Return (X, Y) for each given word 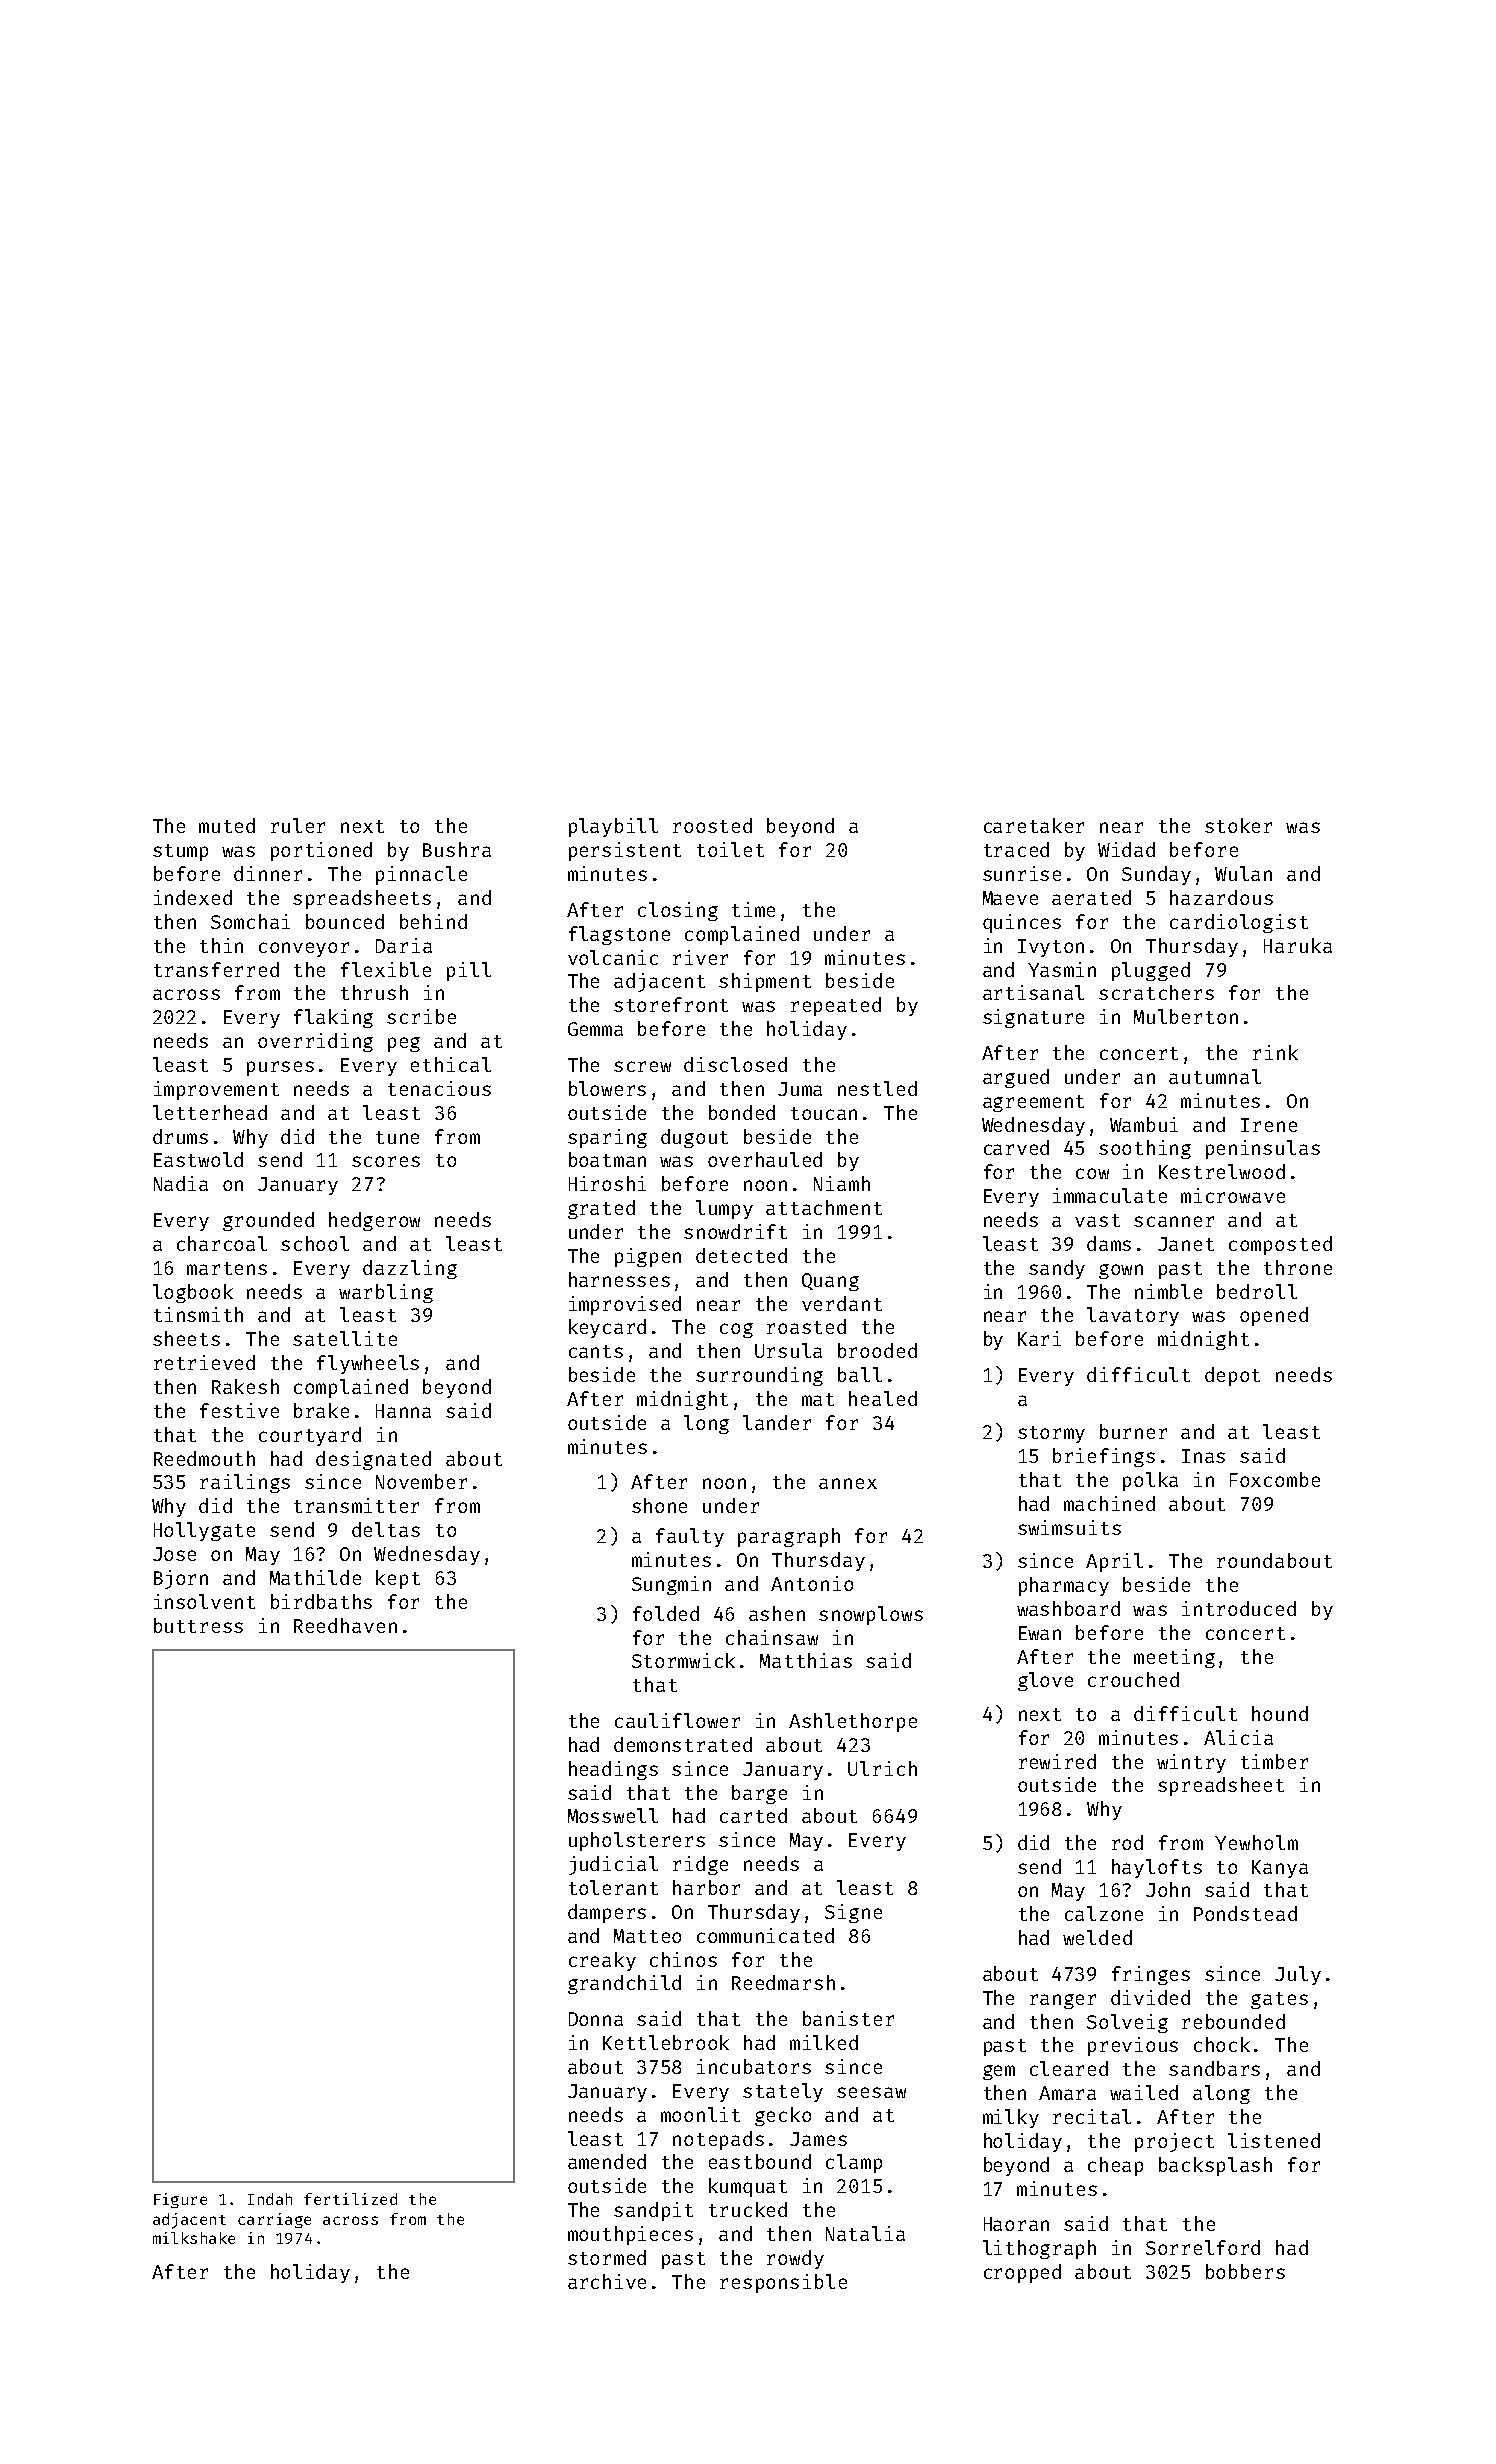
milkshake (194, 2238)
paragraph (789, 1537)
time (753, 909)
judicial (613, 1865)
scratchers (1156, 992)
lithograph (1039, 2249)
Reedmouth (204, 1458)
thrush (374, 992)
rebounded (1233, 2021)
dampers (607, 1913)
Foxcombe (1275, 1479)
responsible (783, 2283)
